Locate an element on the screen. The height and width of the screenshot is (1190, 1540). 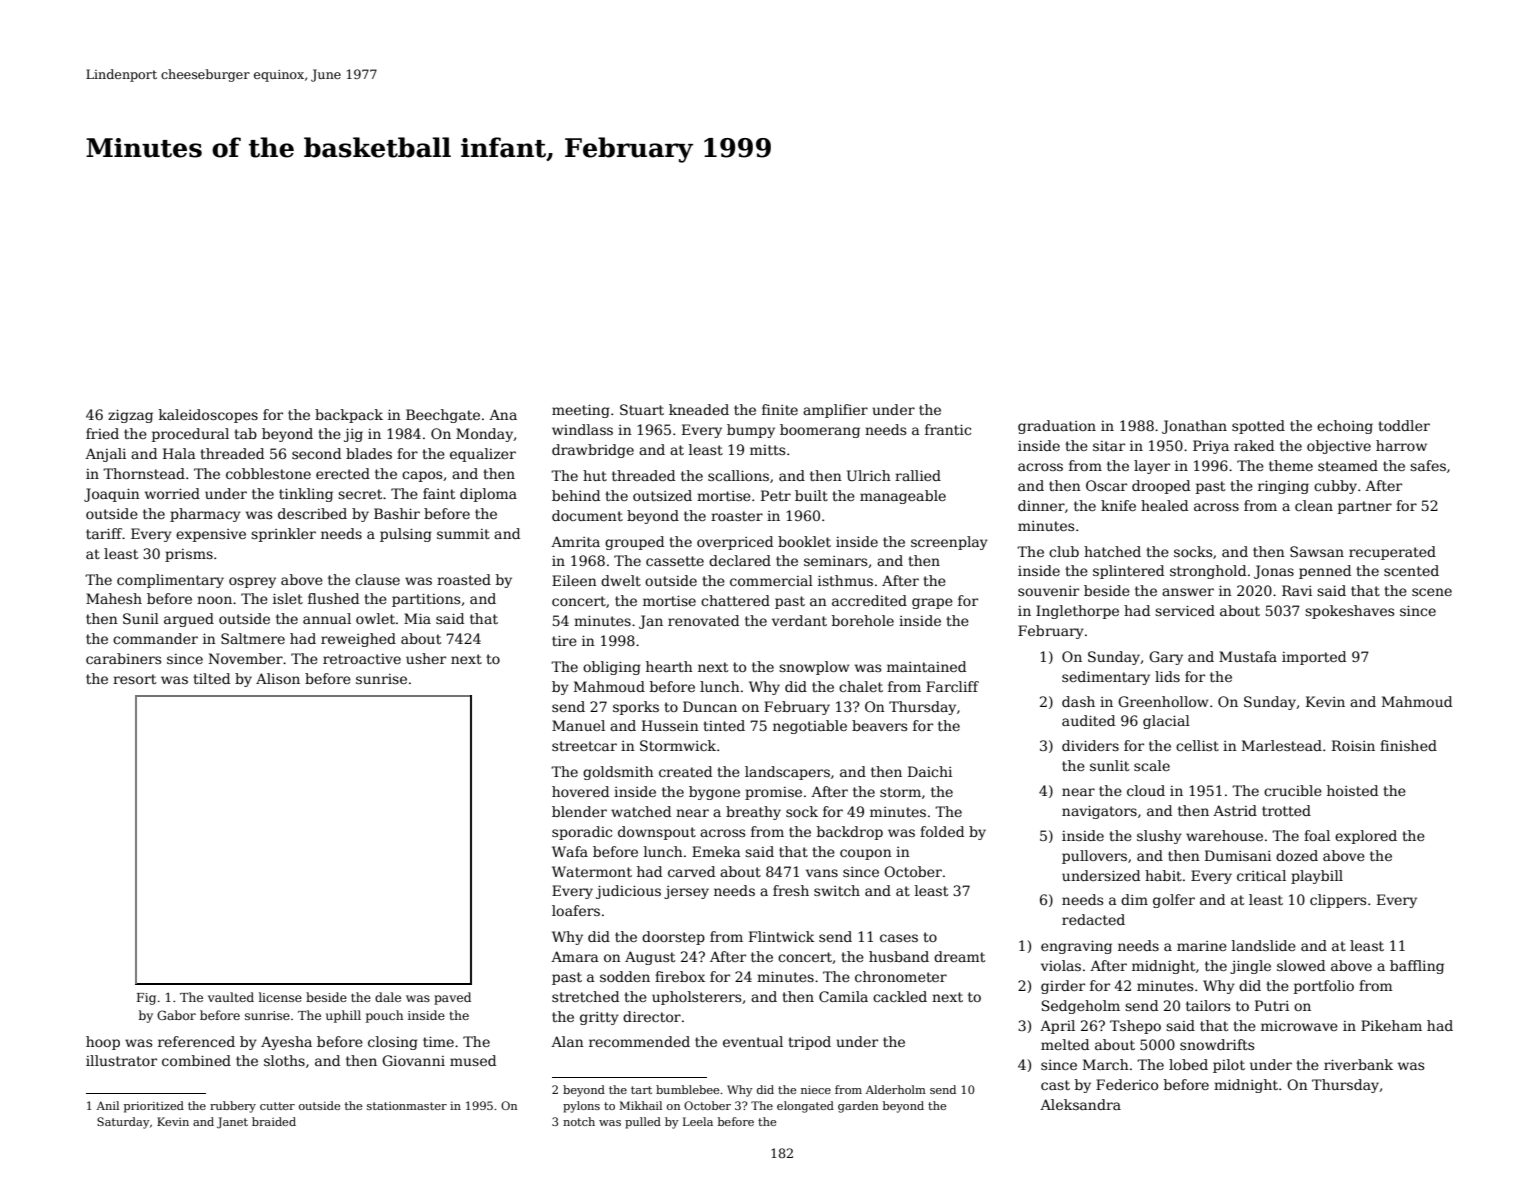
garden is located at coordinates (858, 1107).
